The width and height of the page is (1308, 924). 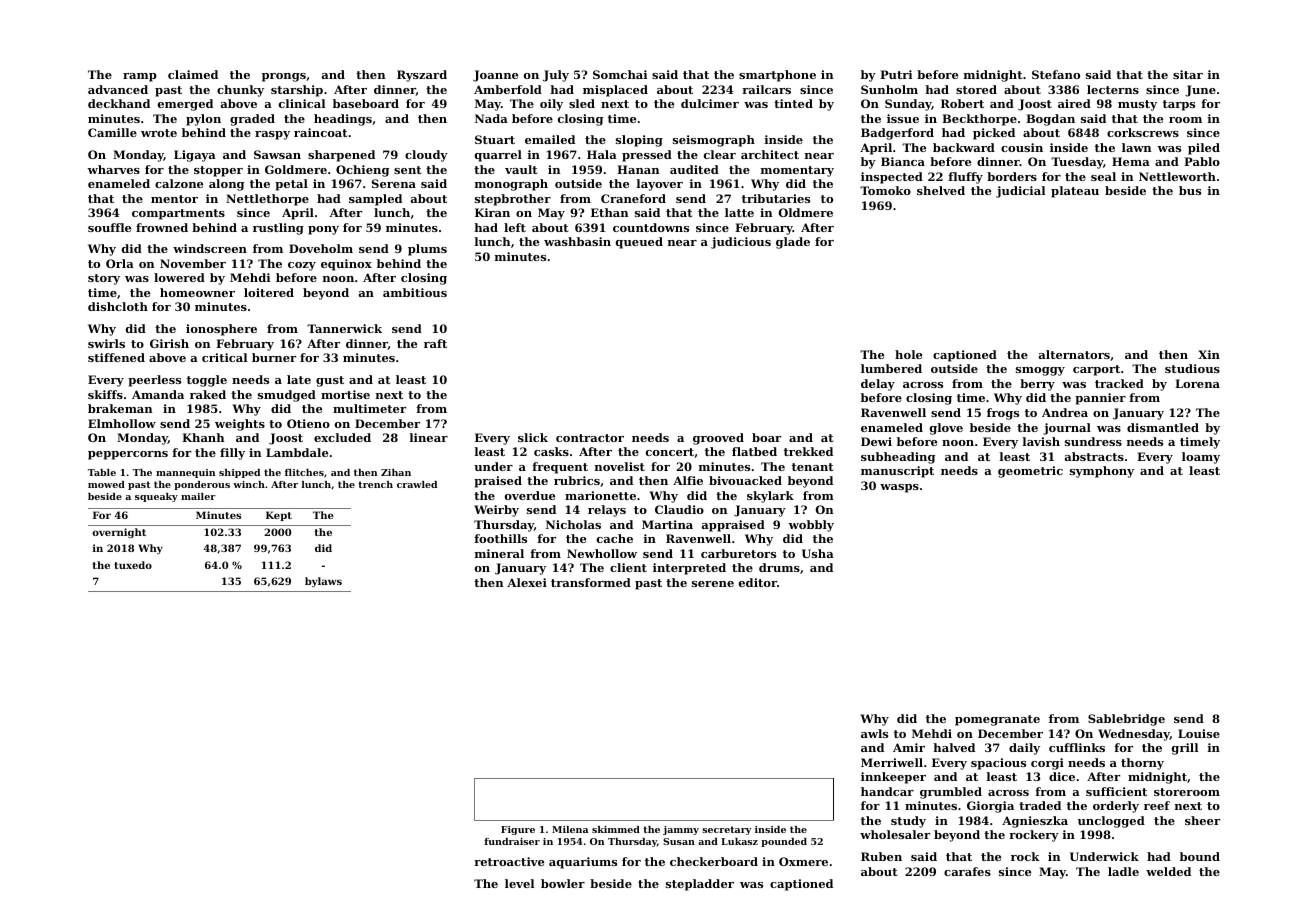 I want to click on level, so click(x=519, y=883).
